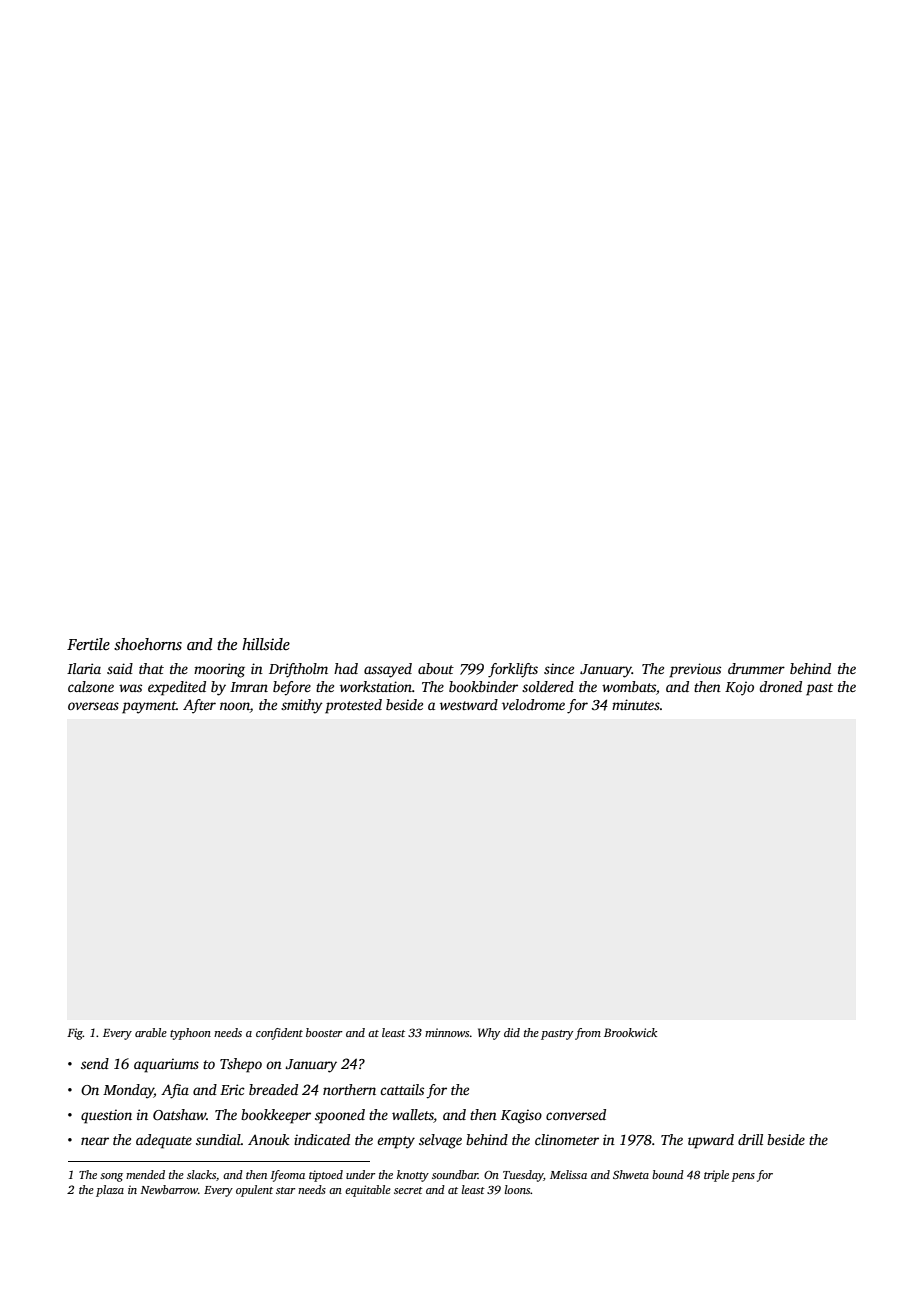 The image size is (924, 1314). I want to click on Fig, so click(75, 1034).
